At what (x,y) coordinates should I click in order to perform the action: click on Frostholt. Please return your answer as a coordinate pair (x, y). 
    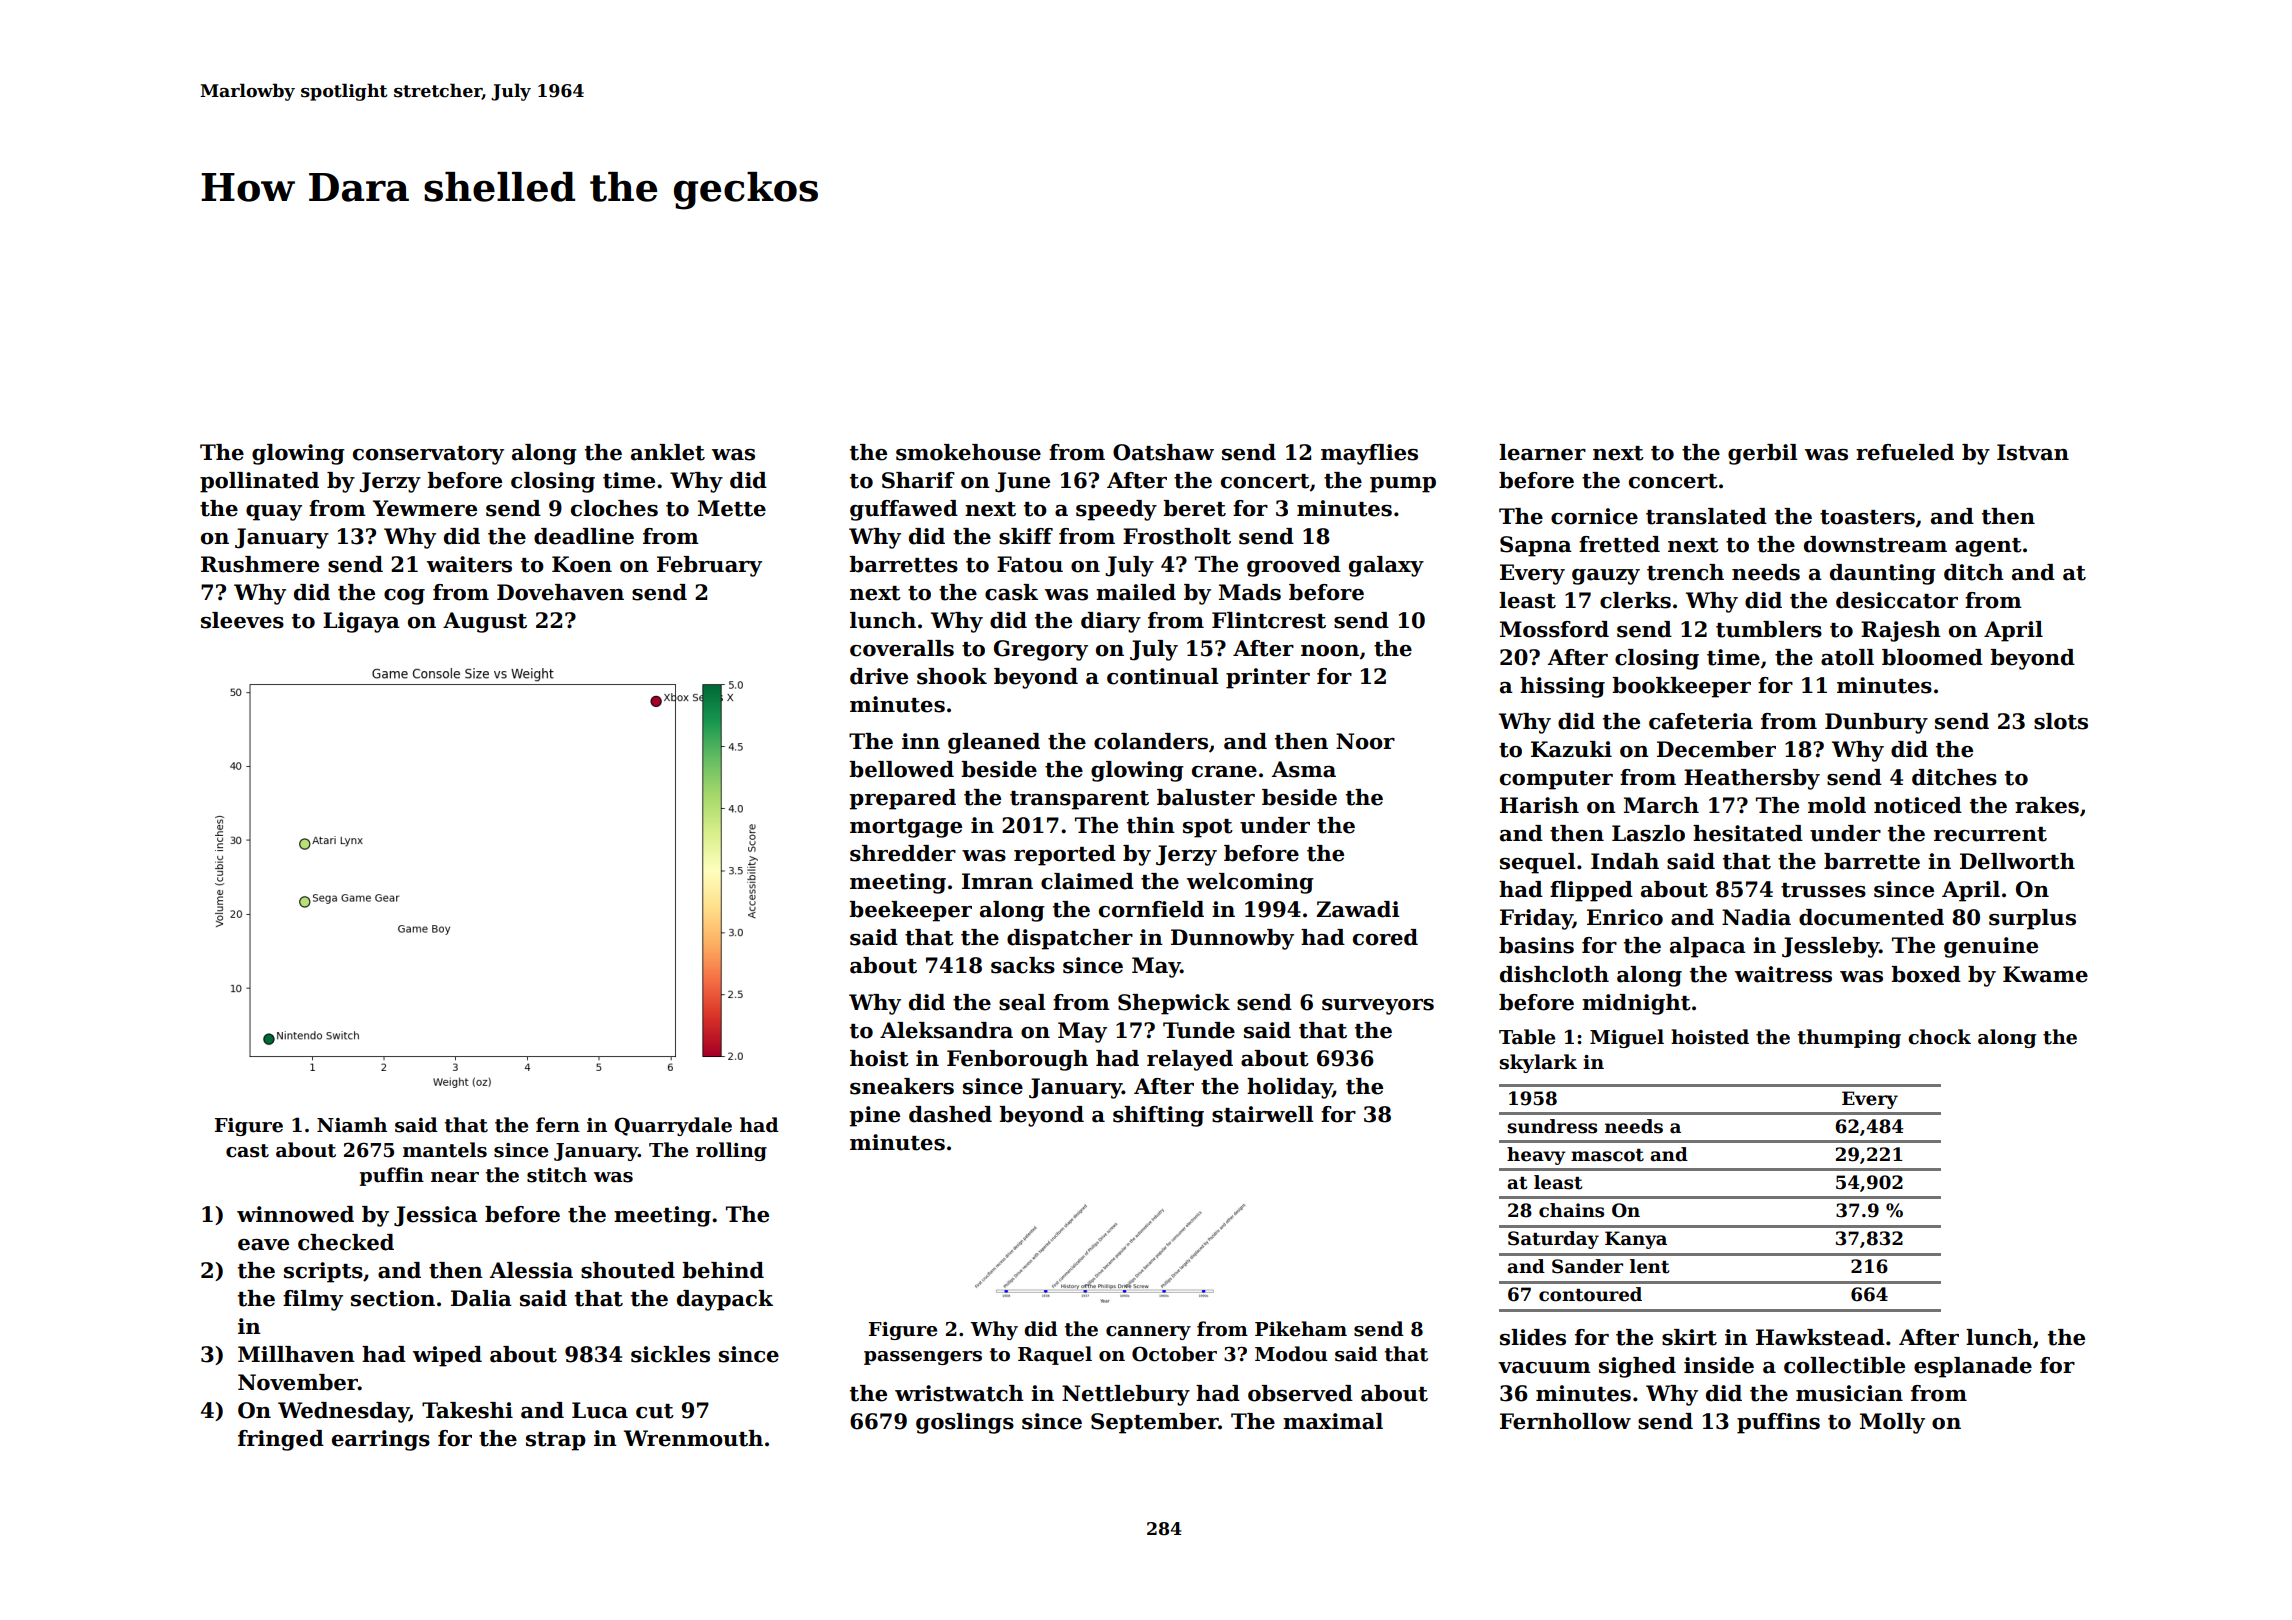
    Looking at the image, I should click on (1177, 536).
